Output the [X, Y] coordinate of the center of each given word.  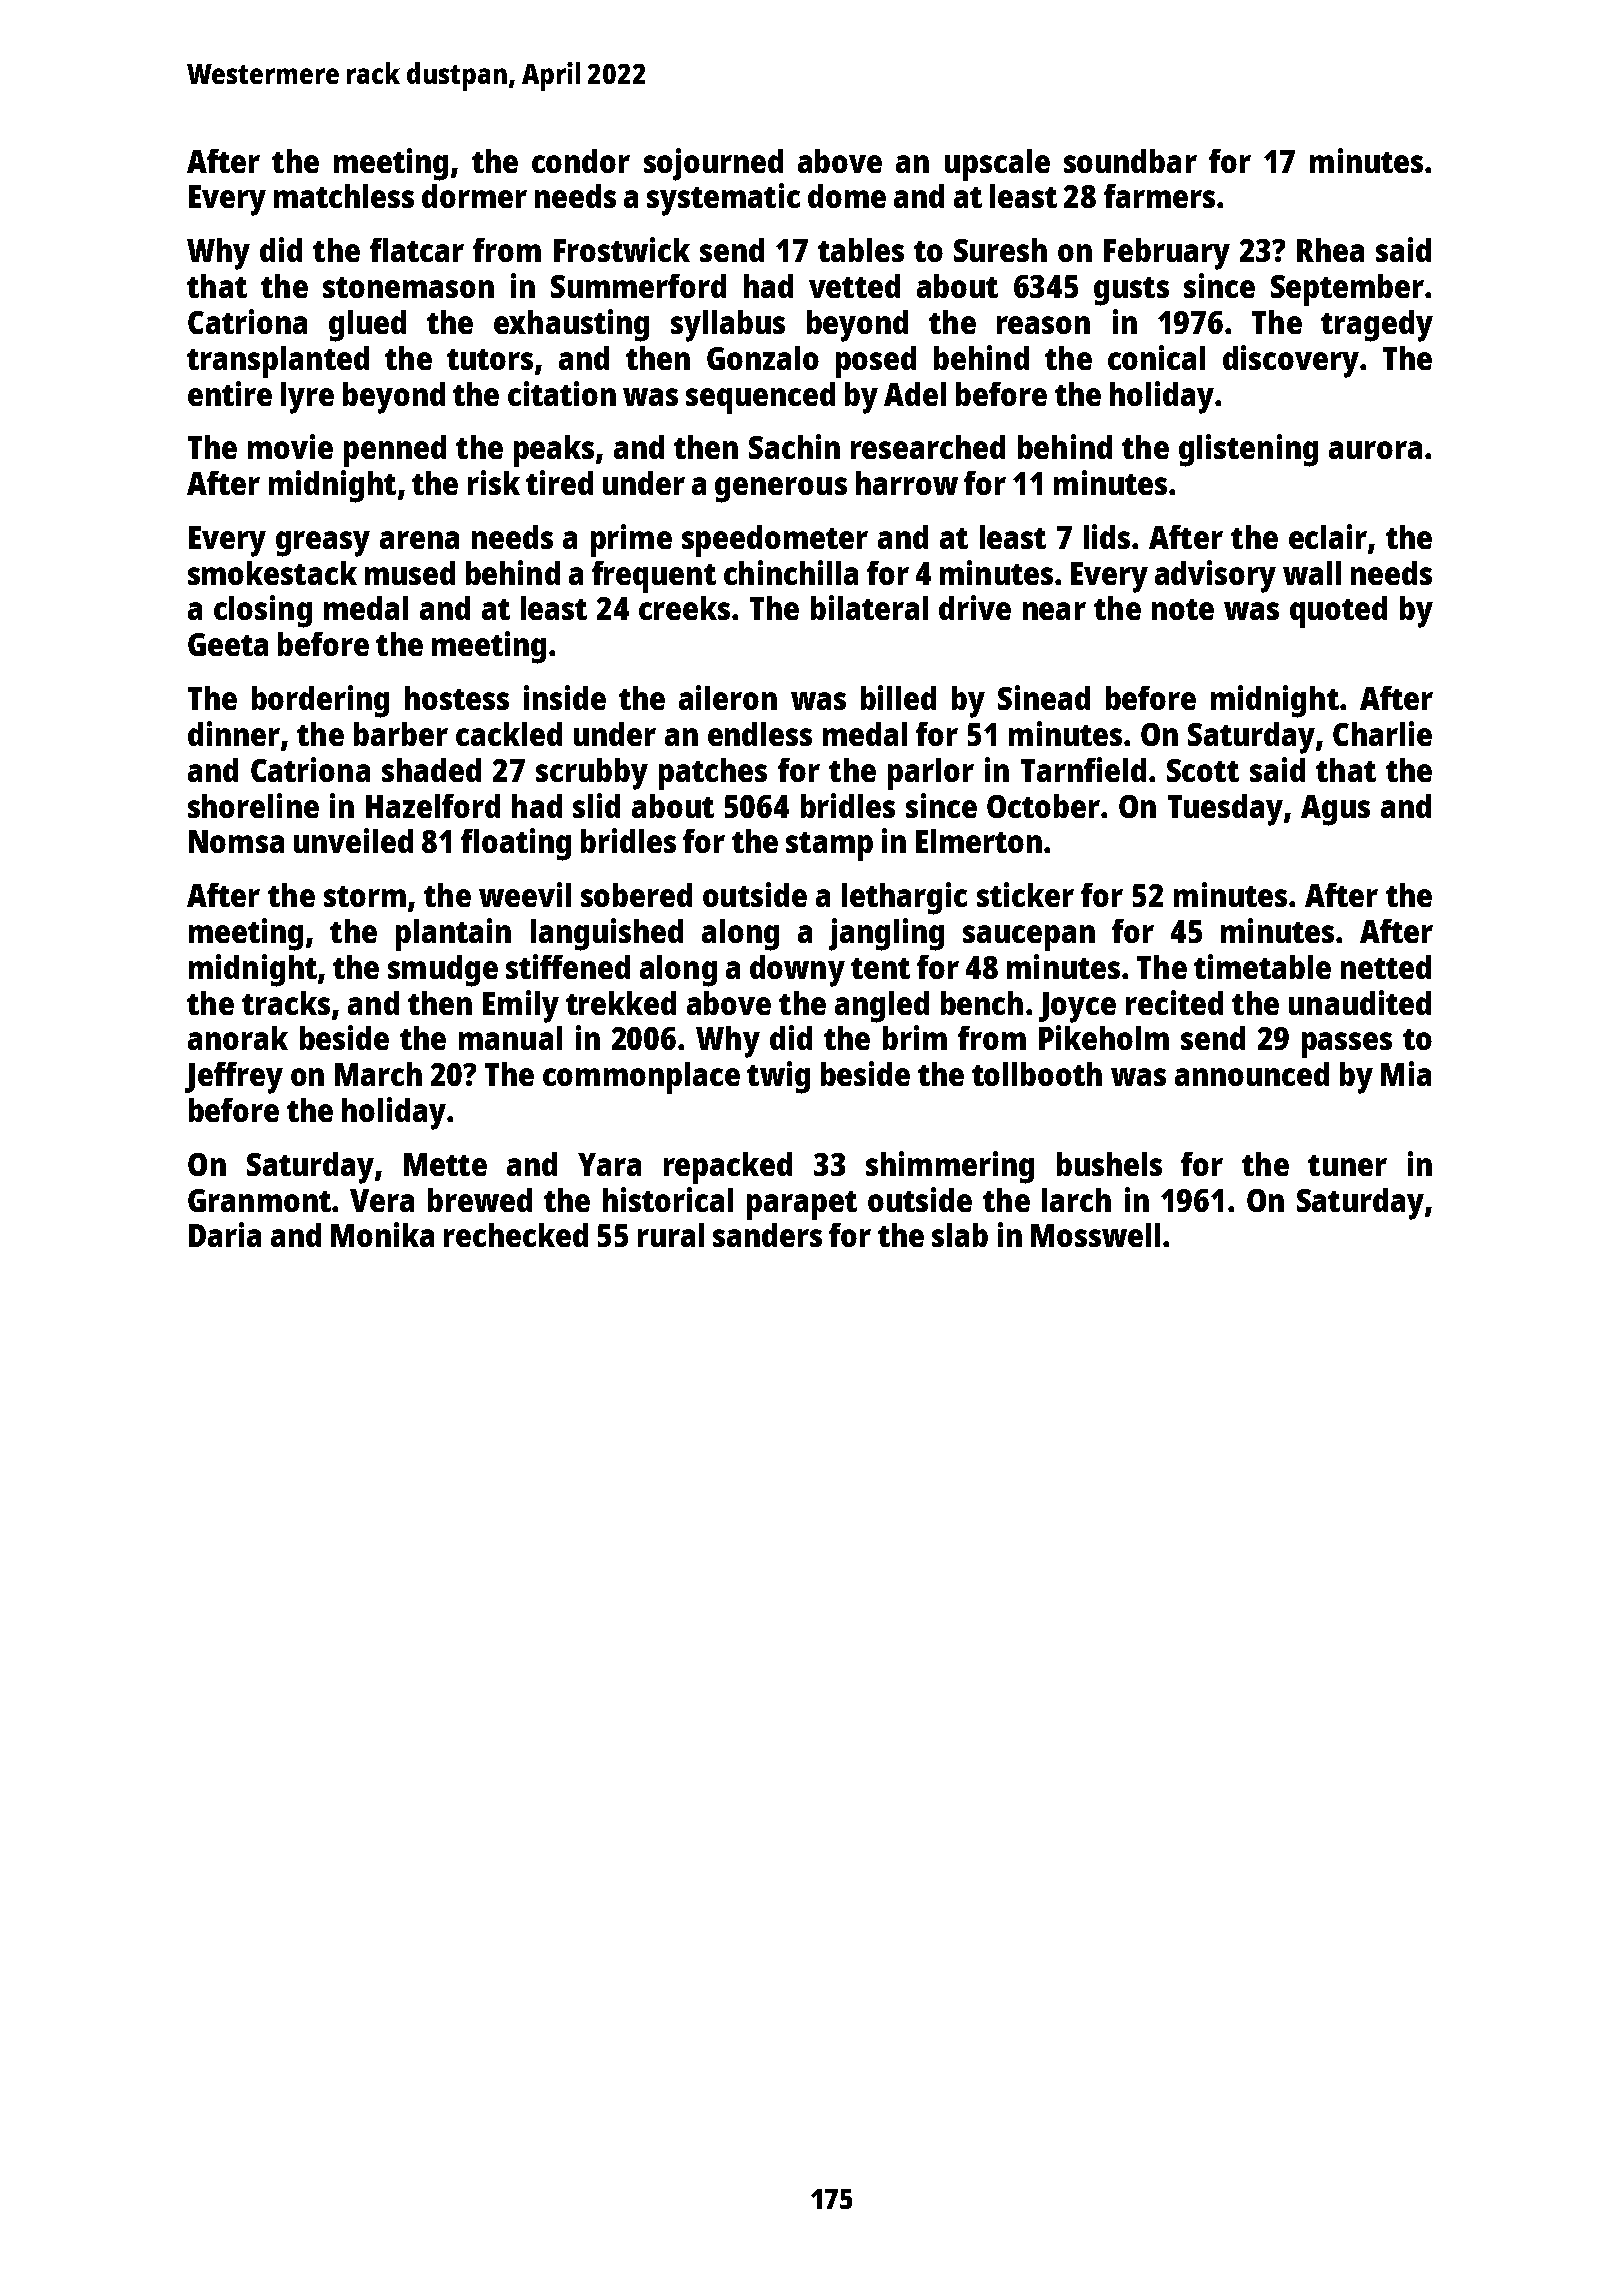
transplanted [278, 362]
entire [230, 393]
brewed [480, 1200]
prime [631, 540]
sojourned [713, 164]
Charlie [1382, 733]
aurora [1375, 450]
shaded [431, 770]
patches [713, 774]
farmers [1159, 196]
